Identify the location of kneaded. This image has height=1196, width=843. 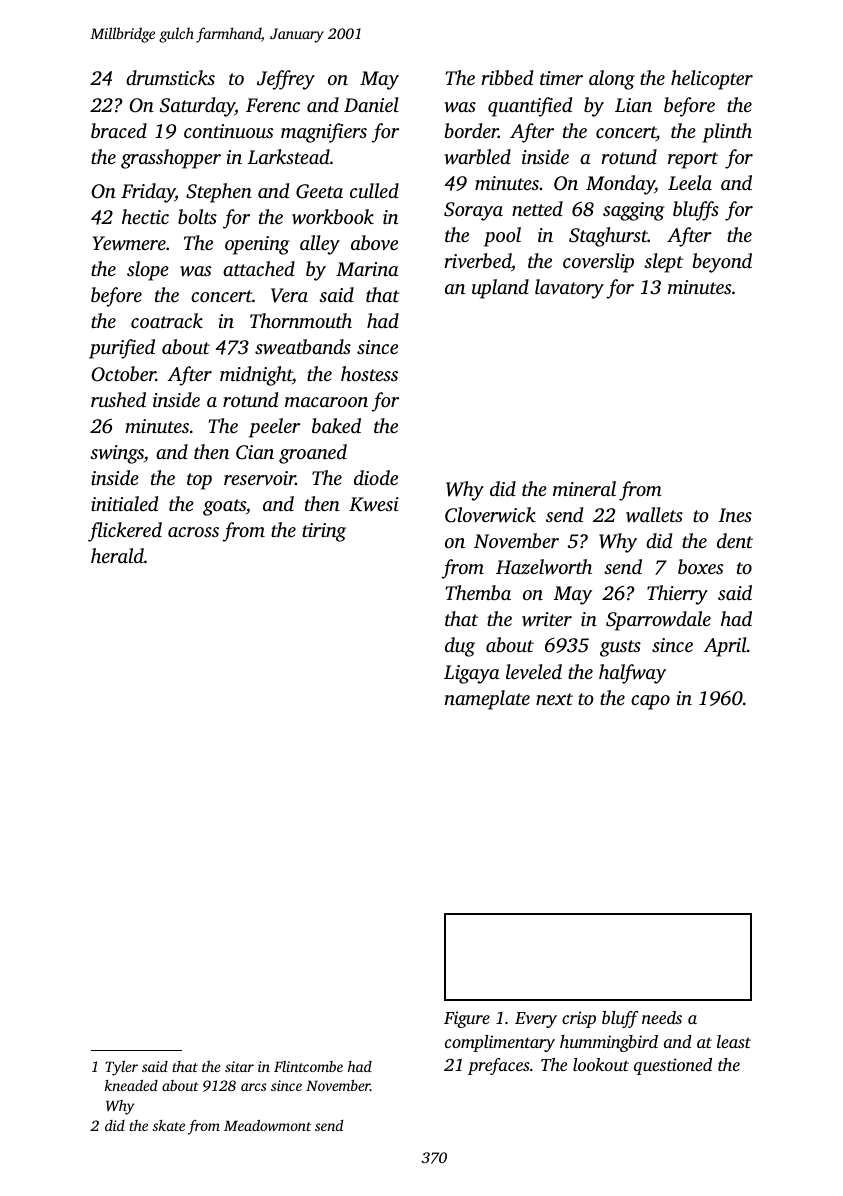
(131, 1085).
